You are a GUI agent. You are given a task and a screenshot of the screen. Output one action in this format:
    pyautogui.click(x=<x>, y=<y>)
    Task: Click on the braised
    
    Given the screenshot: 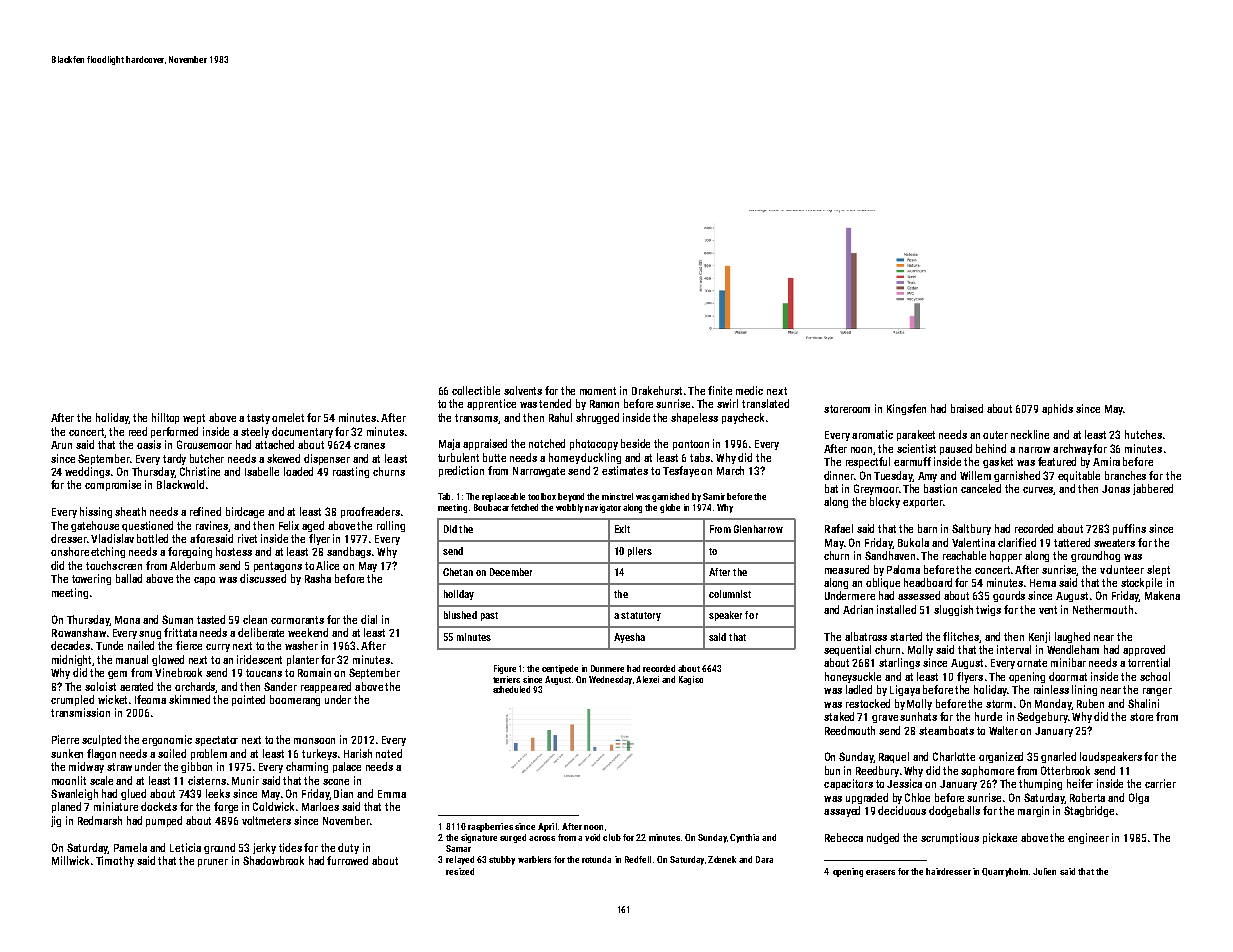 What is the action you would take?
    pyautogui.click(x=967, y=408)
